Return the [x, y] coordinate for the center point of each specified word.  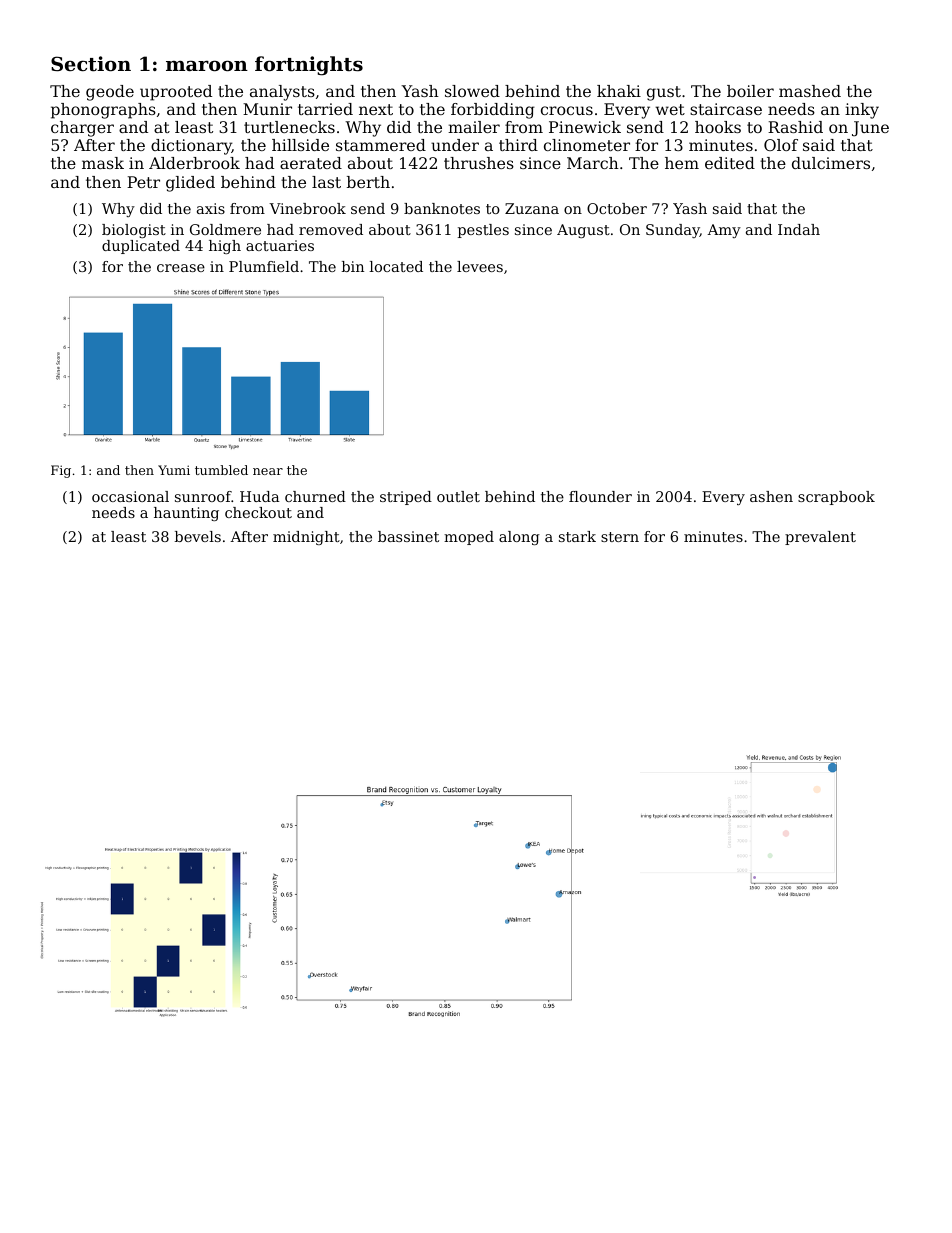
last [326, 182]
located [396, 266]
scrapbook [836, 498]
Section [91, 64]
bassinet [408, 536]
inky [862, 111]
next [376, 109]
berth [368, 182]
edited [730, 163]
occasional [130, 496]
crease [181, 268]
